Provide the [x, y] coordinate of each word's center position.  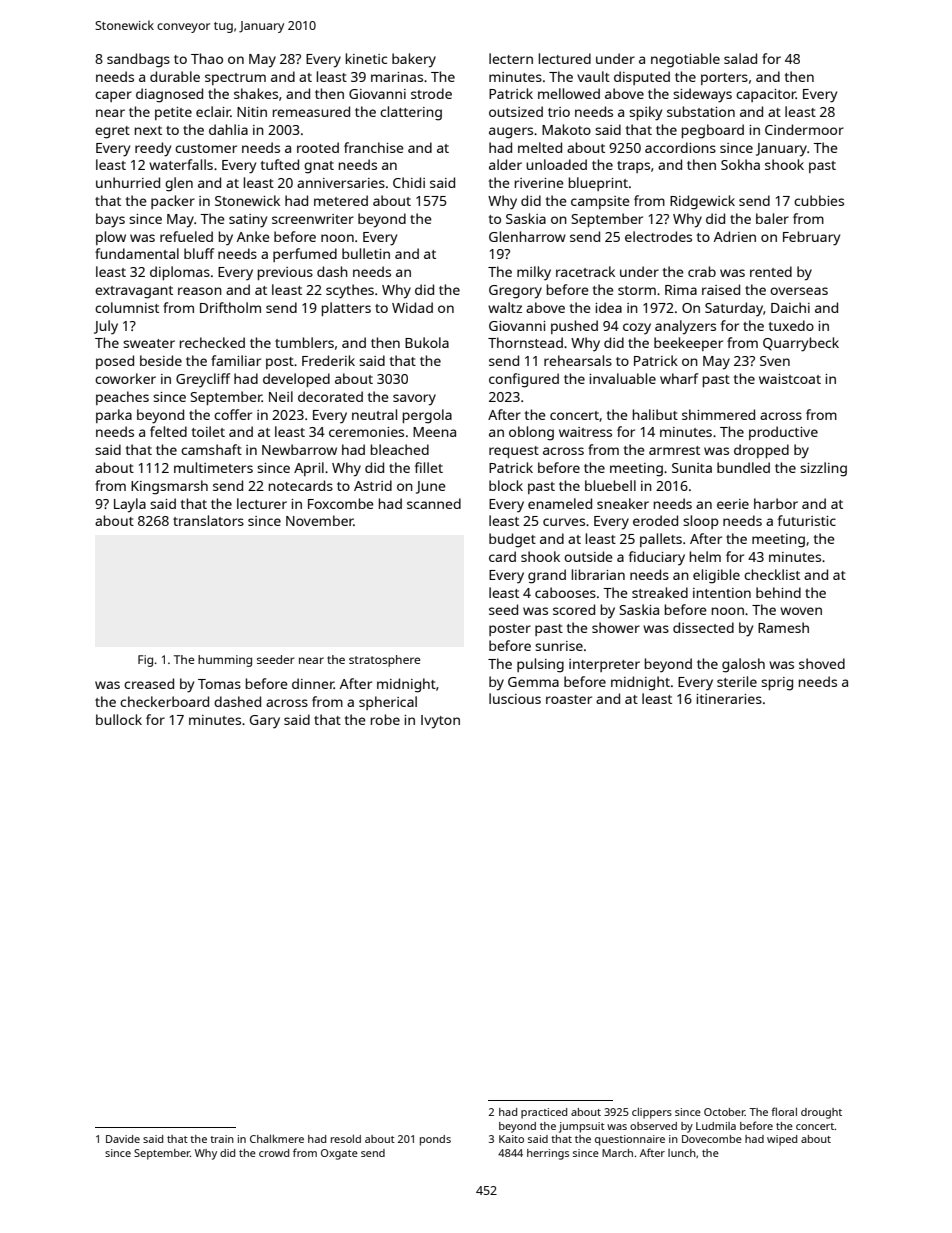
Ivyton [440, 722]
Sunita [692, 468]
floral [784, 1111]
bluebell [610, 485]
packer [173, 202]
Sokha [740, 164]
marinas [397, 77]
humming [225, 661]
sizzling [823, 469]
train [222, 1139]
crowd [274, 1153]
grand [547, 576]
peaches [122, 398]
